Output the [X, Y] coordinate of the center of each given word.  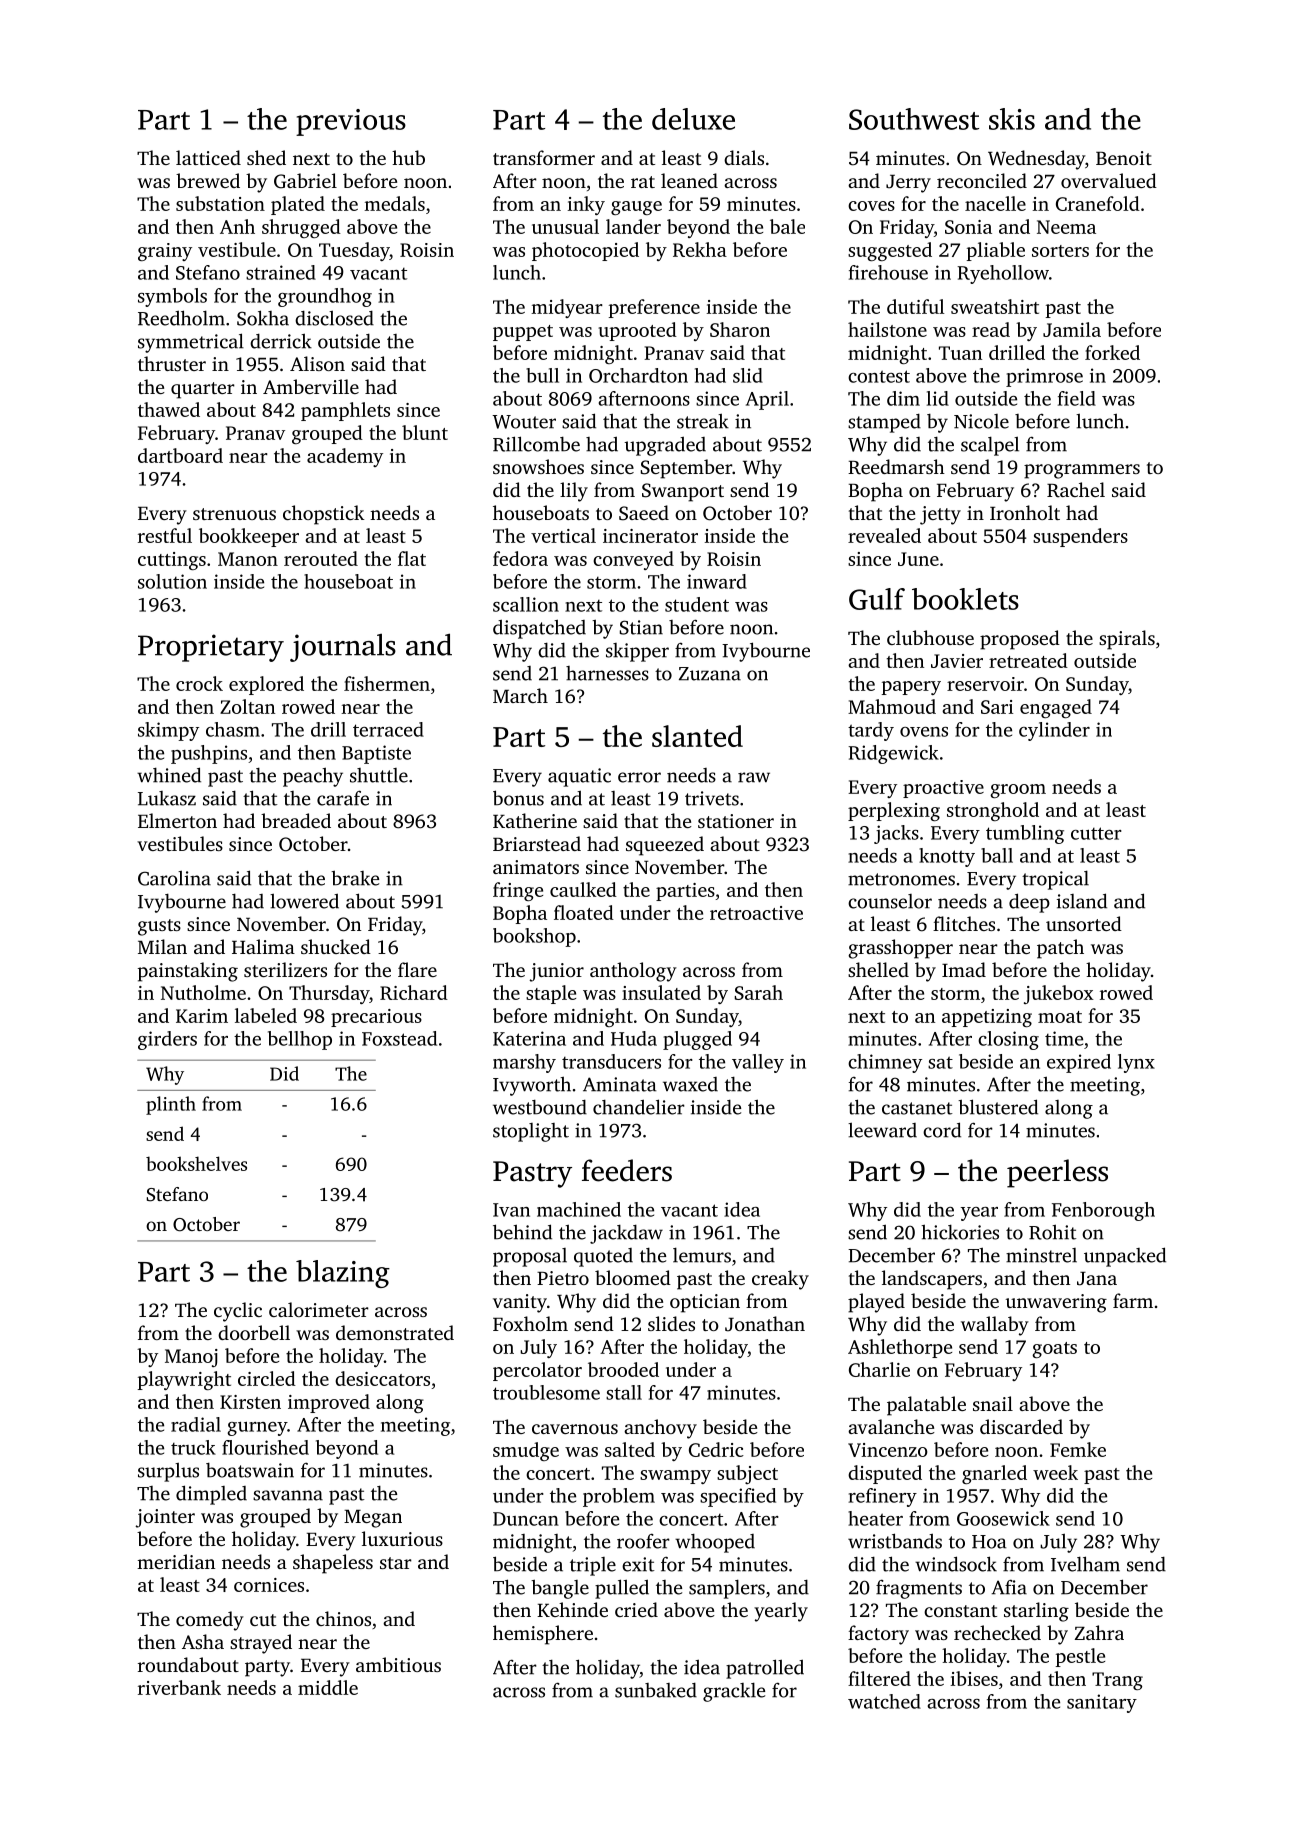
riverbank [179, 1687]
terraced [388, 729]
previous [351, 122]
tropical [1055, 880]
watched [884, 1701]
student [697, 604]
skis [1012, 119]
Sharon [740, 329]
